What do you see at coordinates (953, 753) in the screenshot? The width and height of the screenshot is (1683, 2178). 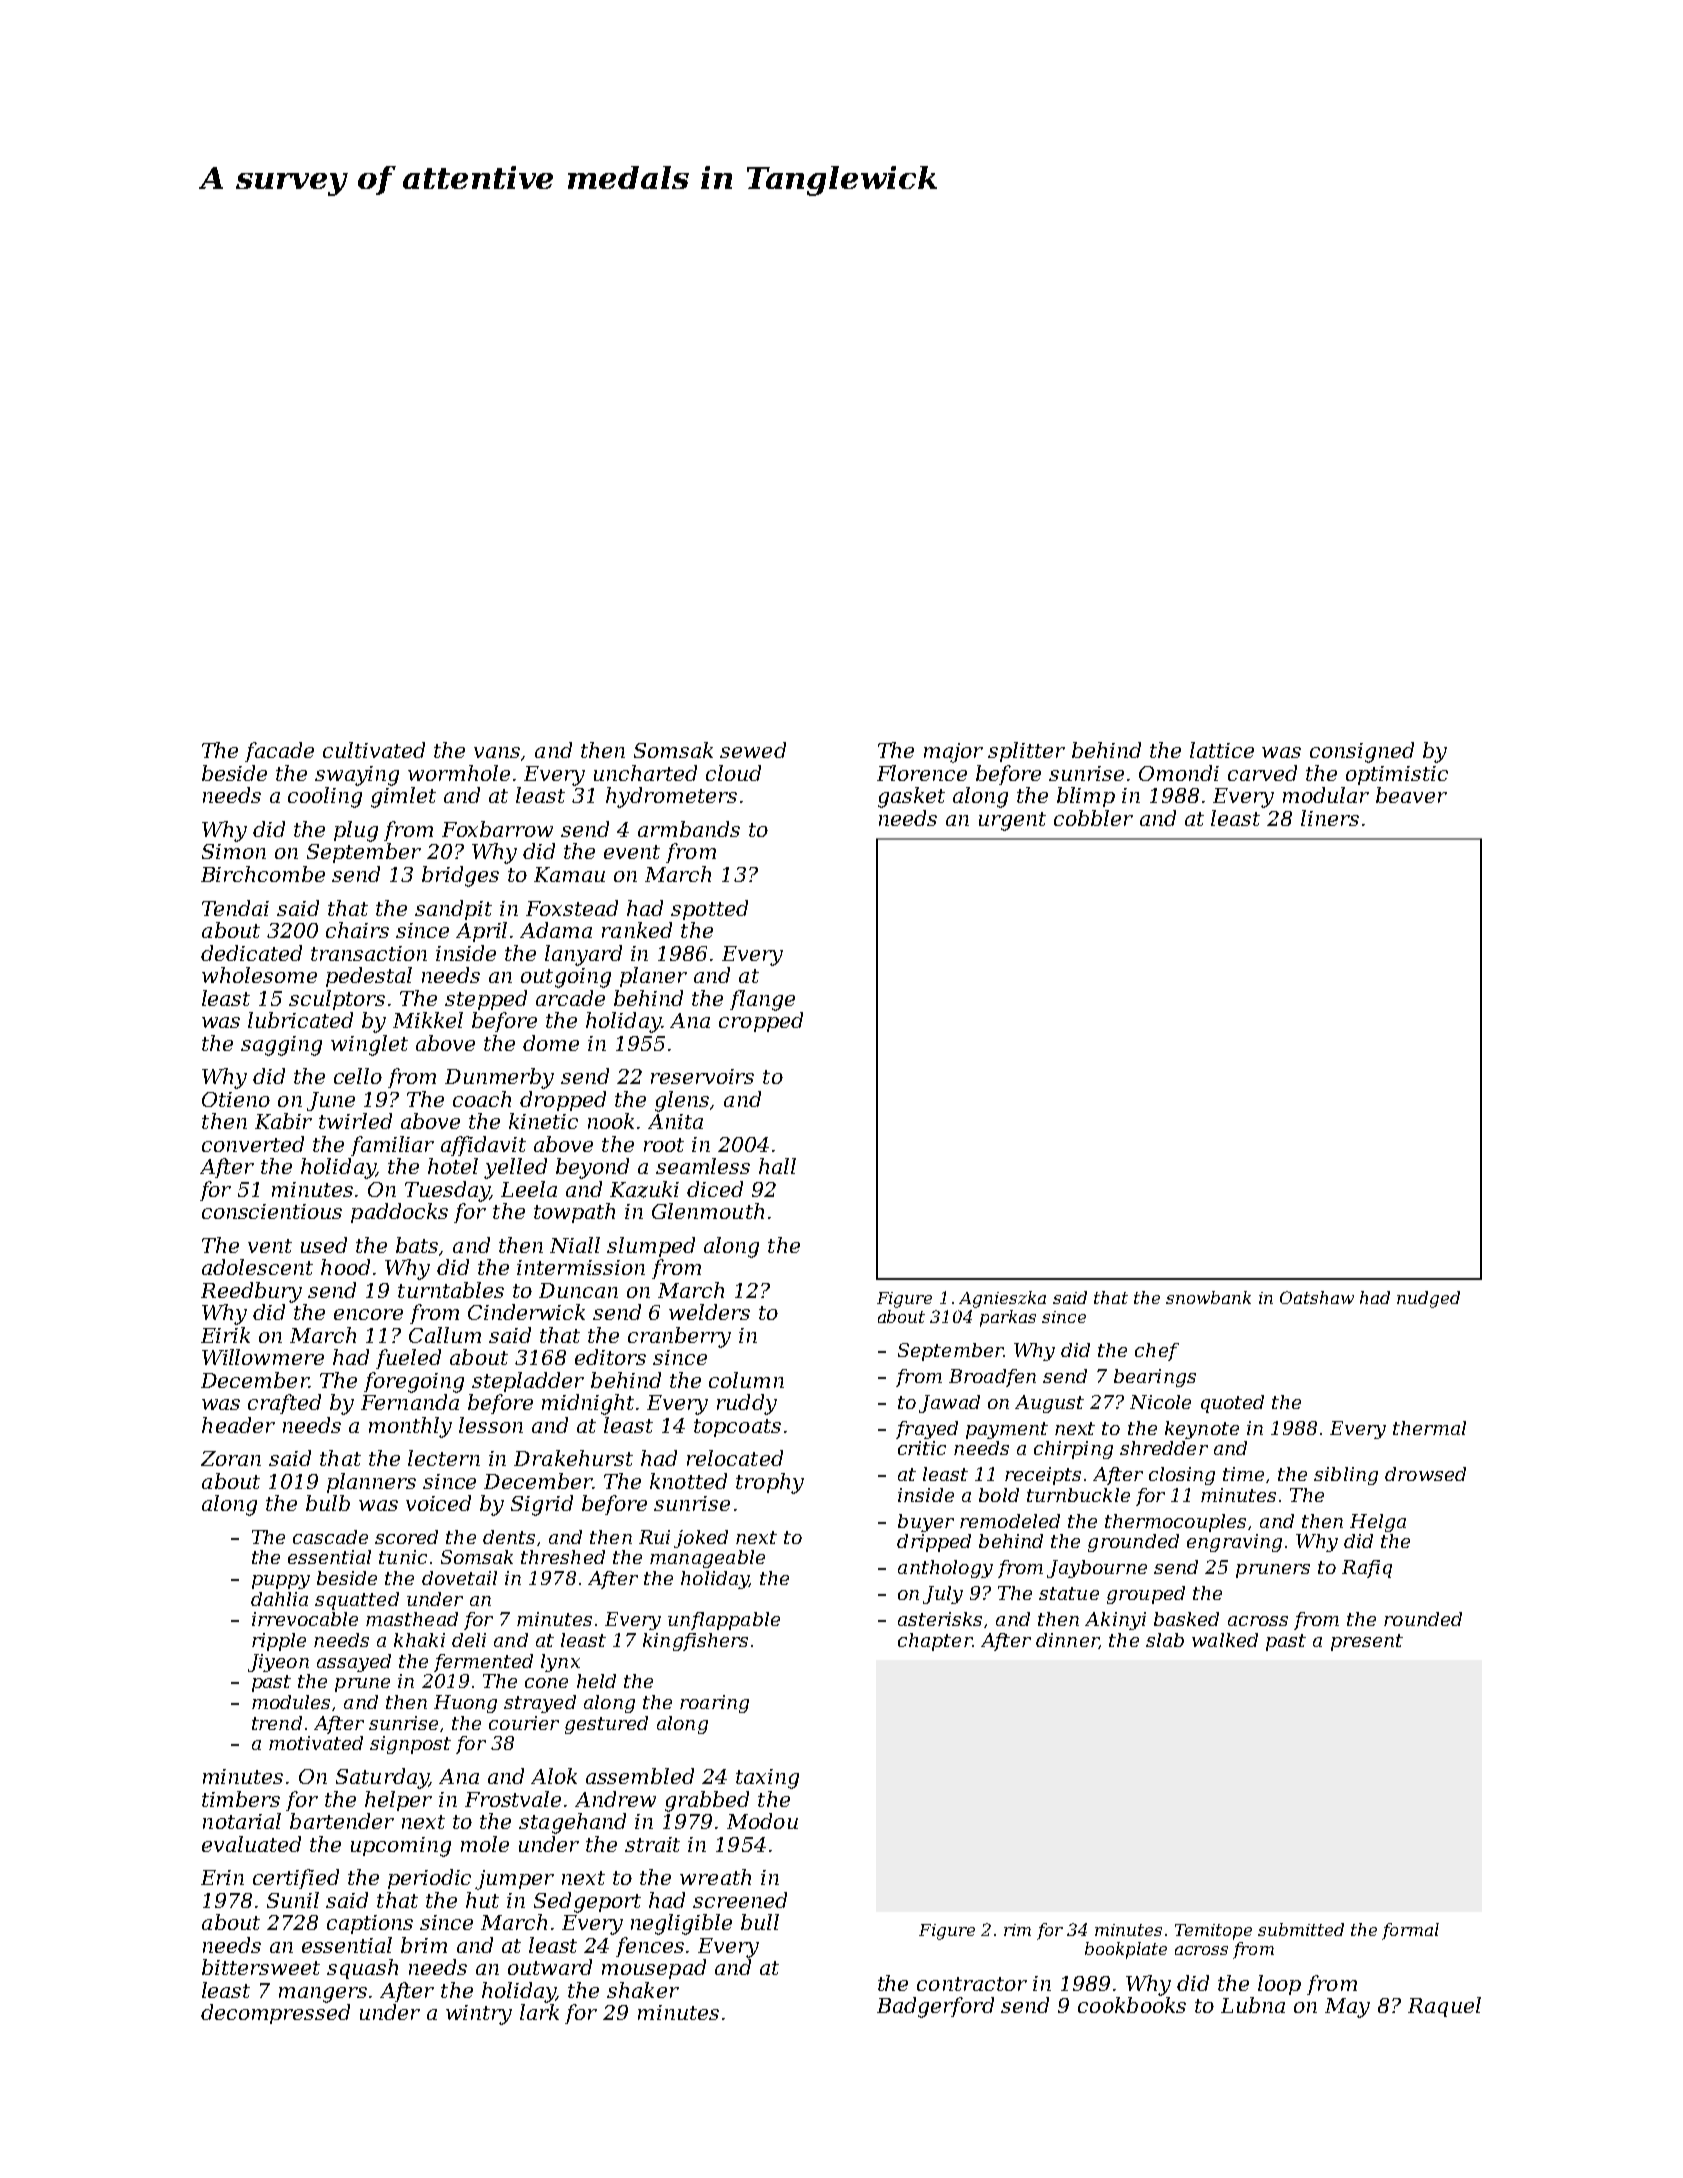 I see `major` at bounding box center [953, 753].
